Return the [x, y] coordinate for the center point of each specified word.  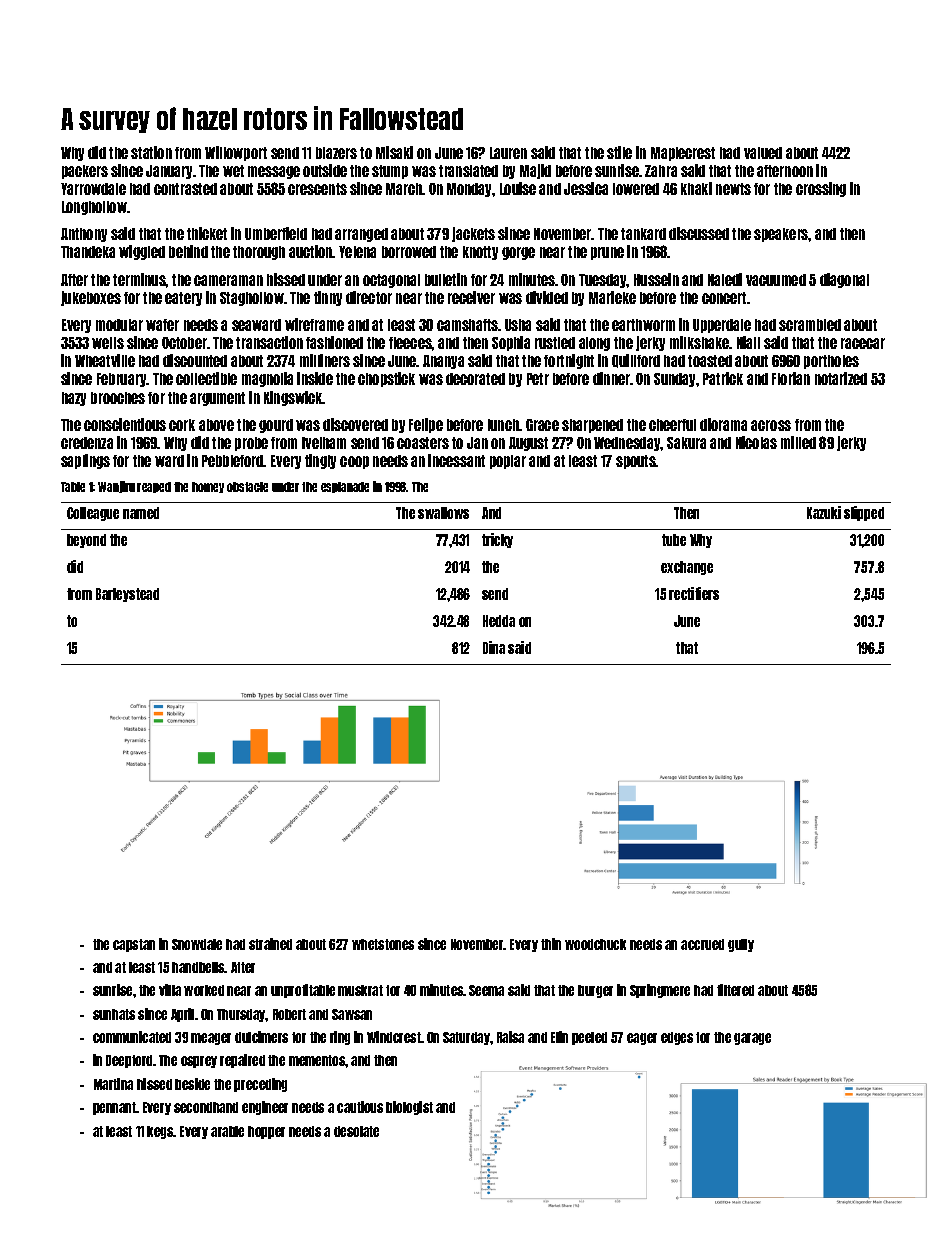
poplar [508, 462]
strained [270, 944]
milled [798, 442]
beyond [86, 541]
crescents [317, 189]
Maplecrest [683, 154]
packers [85, 172]
